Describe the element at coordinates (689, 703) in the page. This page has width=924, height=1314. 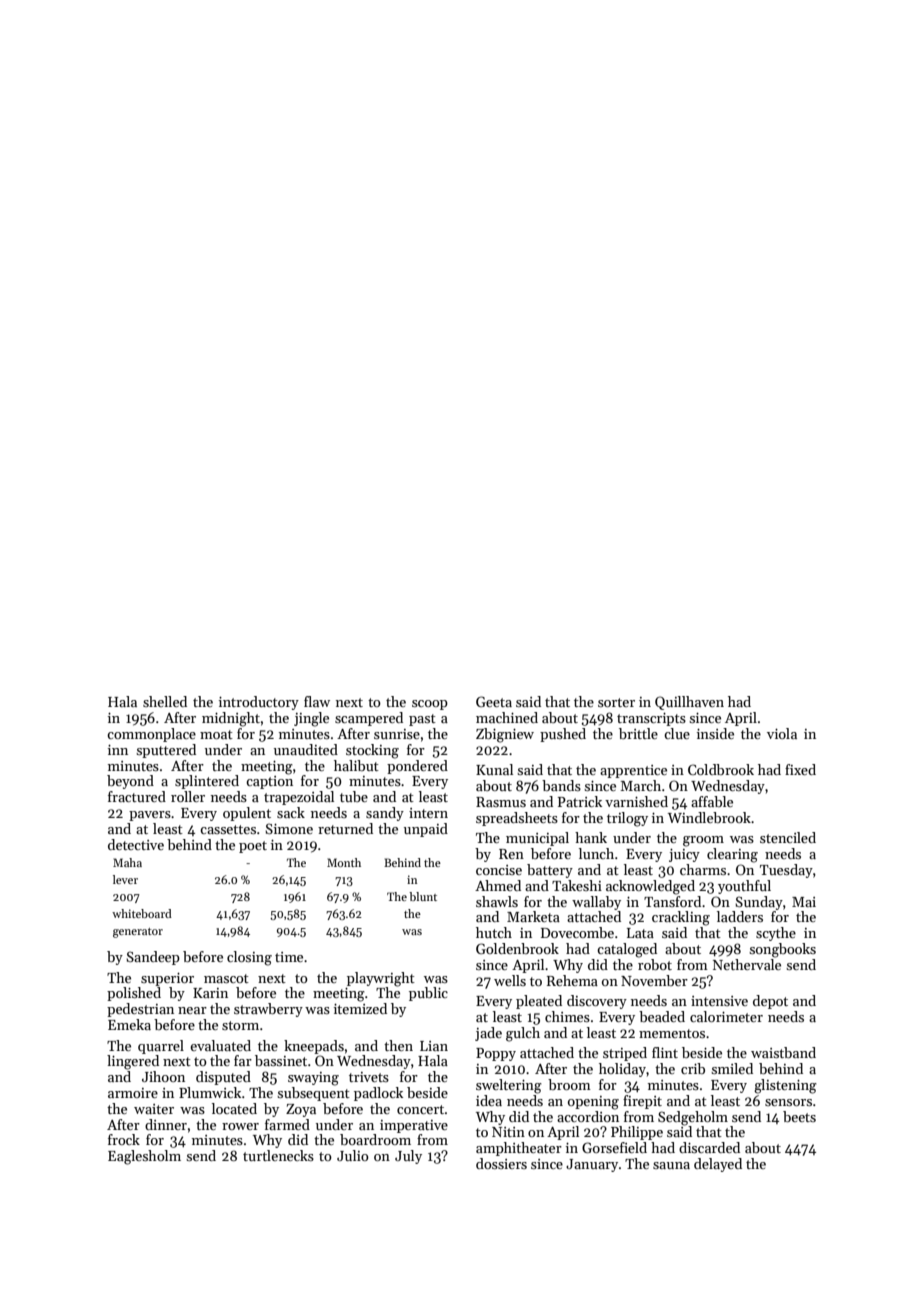
I see `Quillhaven` at that location.
